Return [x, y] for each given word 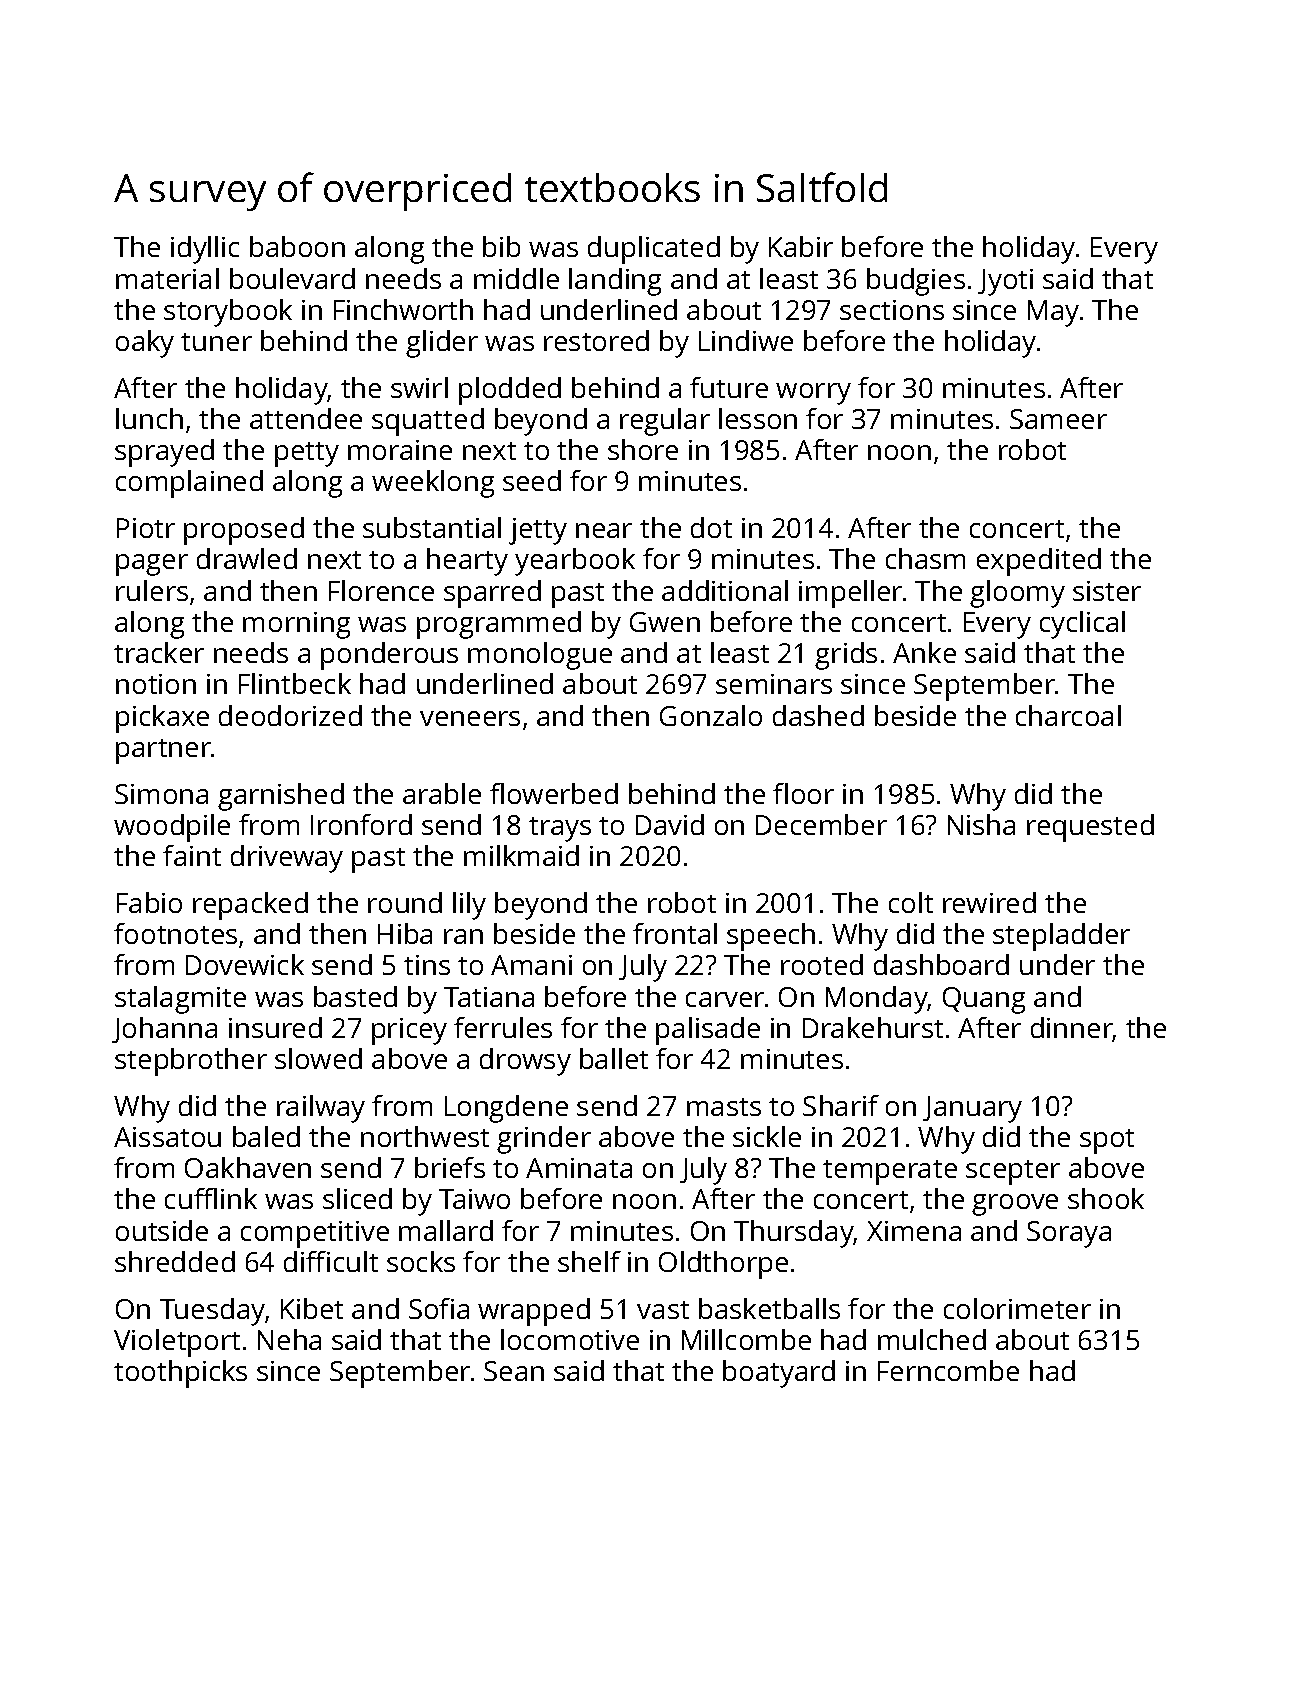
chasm [925, 558]
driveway [287, 859]
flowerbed [554, 793]
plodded [510, 391]
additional [725, 590]
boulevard [292, 278]
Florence [381, 590]
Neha [289, 1339]
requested [1090, 828]
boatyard [779, 1374]
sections [892, 310]
